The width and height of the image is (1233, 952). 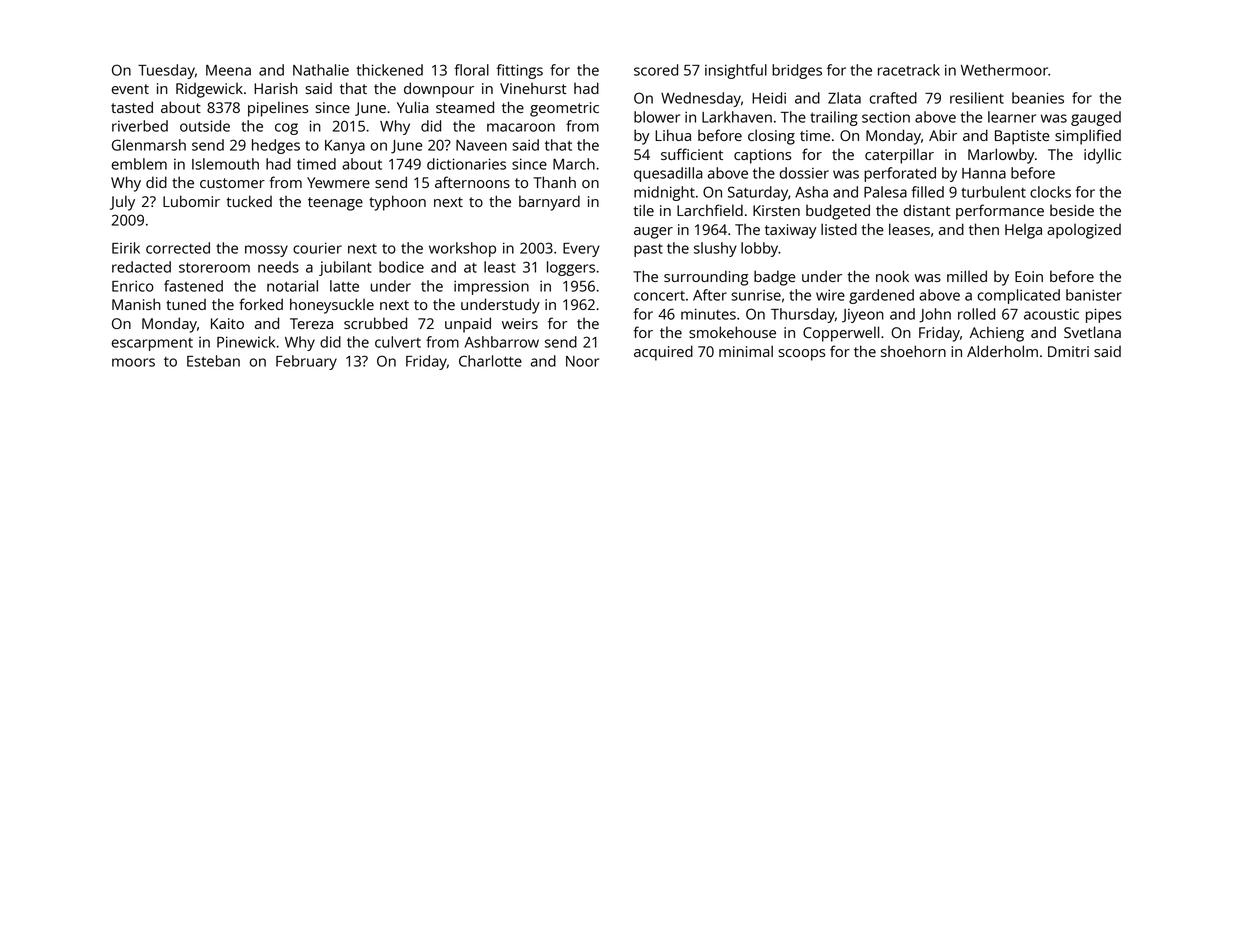 I want to click on racetrack, so click(x=909, y=70).
